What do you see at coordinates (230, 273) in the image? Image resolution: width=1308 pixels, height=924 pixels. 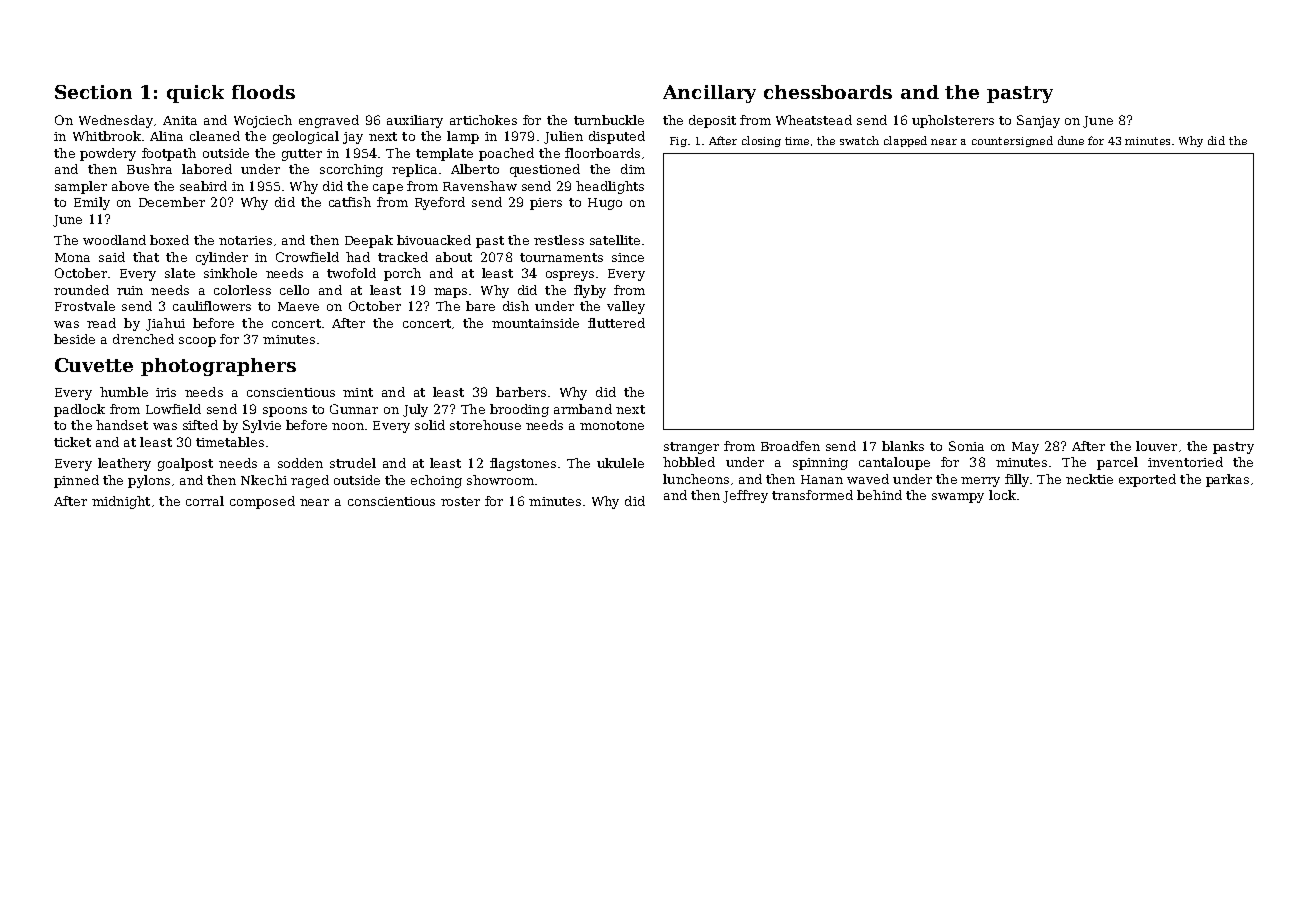 I see `sinkhole` at bounding box center [230, 273].
